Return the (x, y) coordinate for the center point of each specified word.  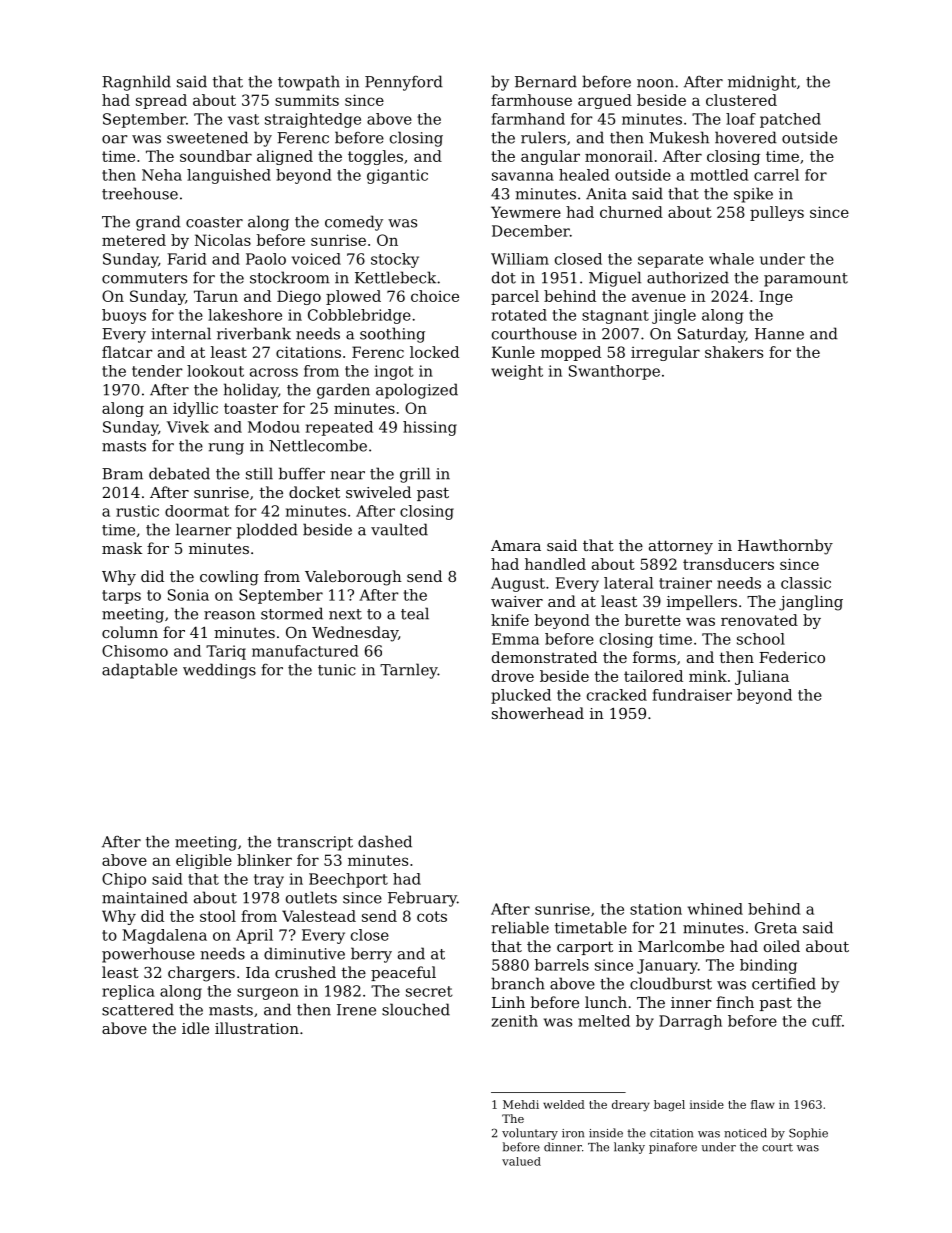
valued (521, 1161)
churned (631, 212)
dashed (385, 841)
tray (269, 881)
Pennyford (404, 83)
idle (195, 1028)
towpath (309, 83)
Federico (792, 657)
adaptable (139, 671)
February (422, 899)
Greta (776, 928)
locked (434, 352)
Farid (187, 259)
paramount (806, 280)
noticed (745, 1133)
